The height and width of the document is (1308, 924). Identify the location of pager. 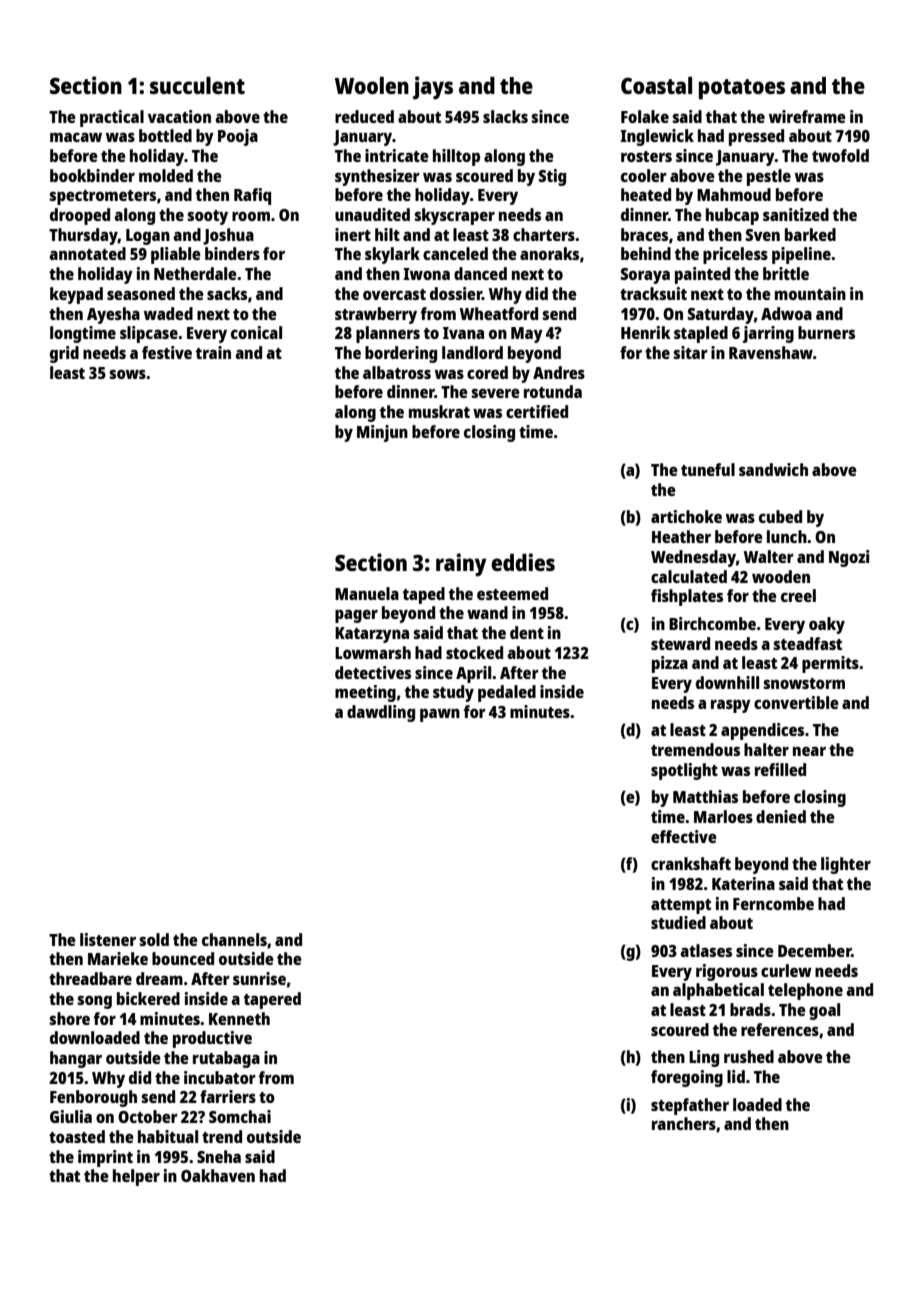
(356, 616).
